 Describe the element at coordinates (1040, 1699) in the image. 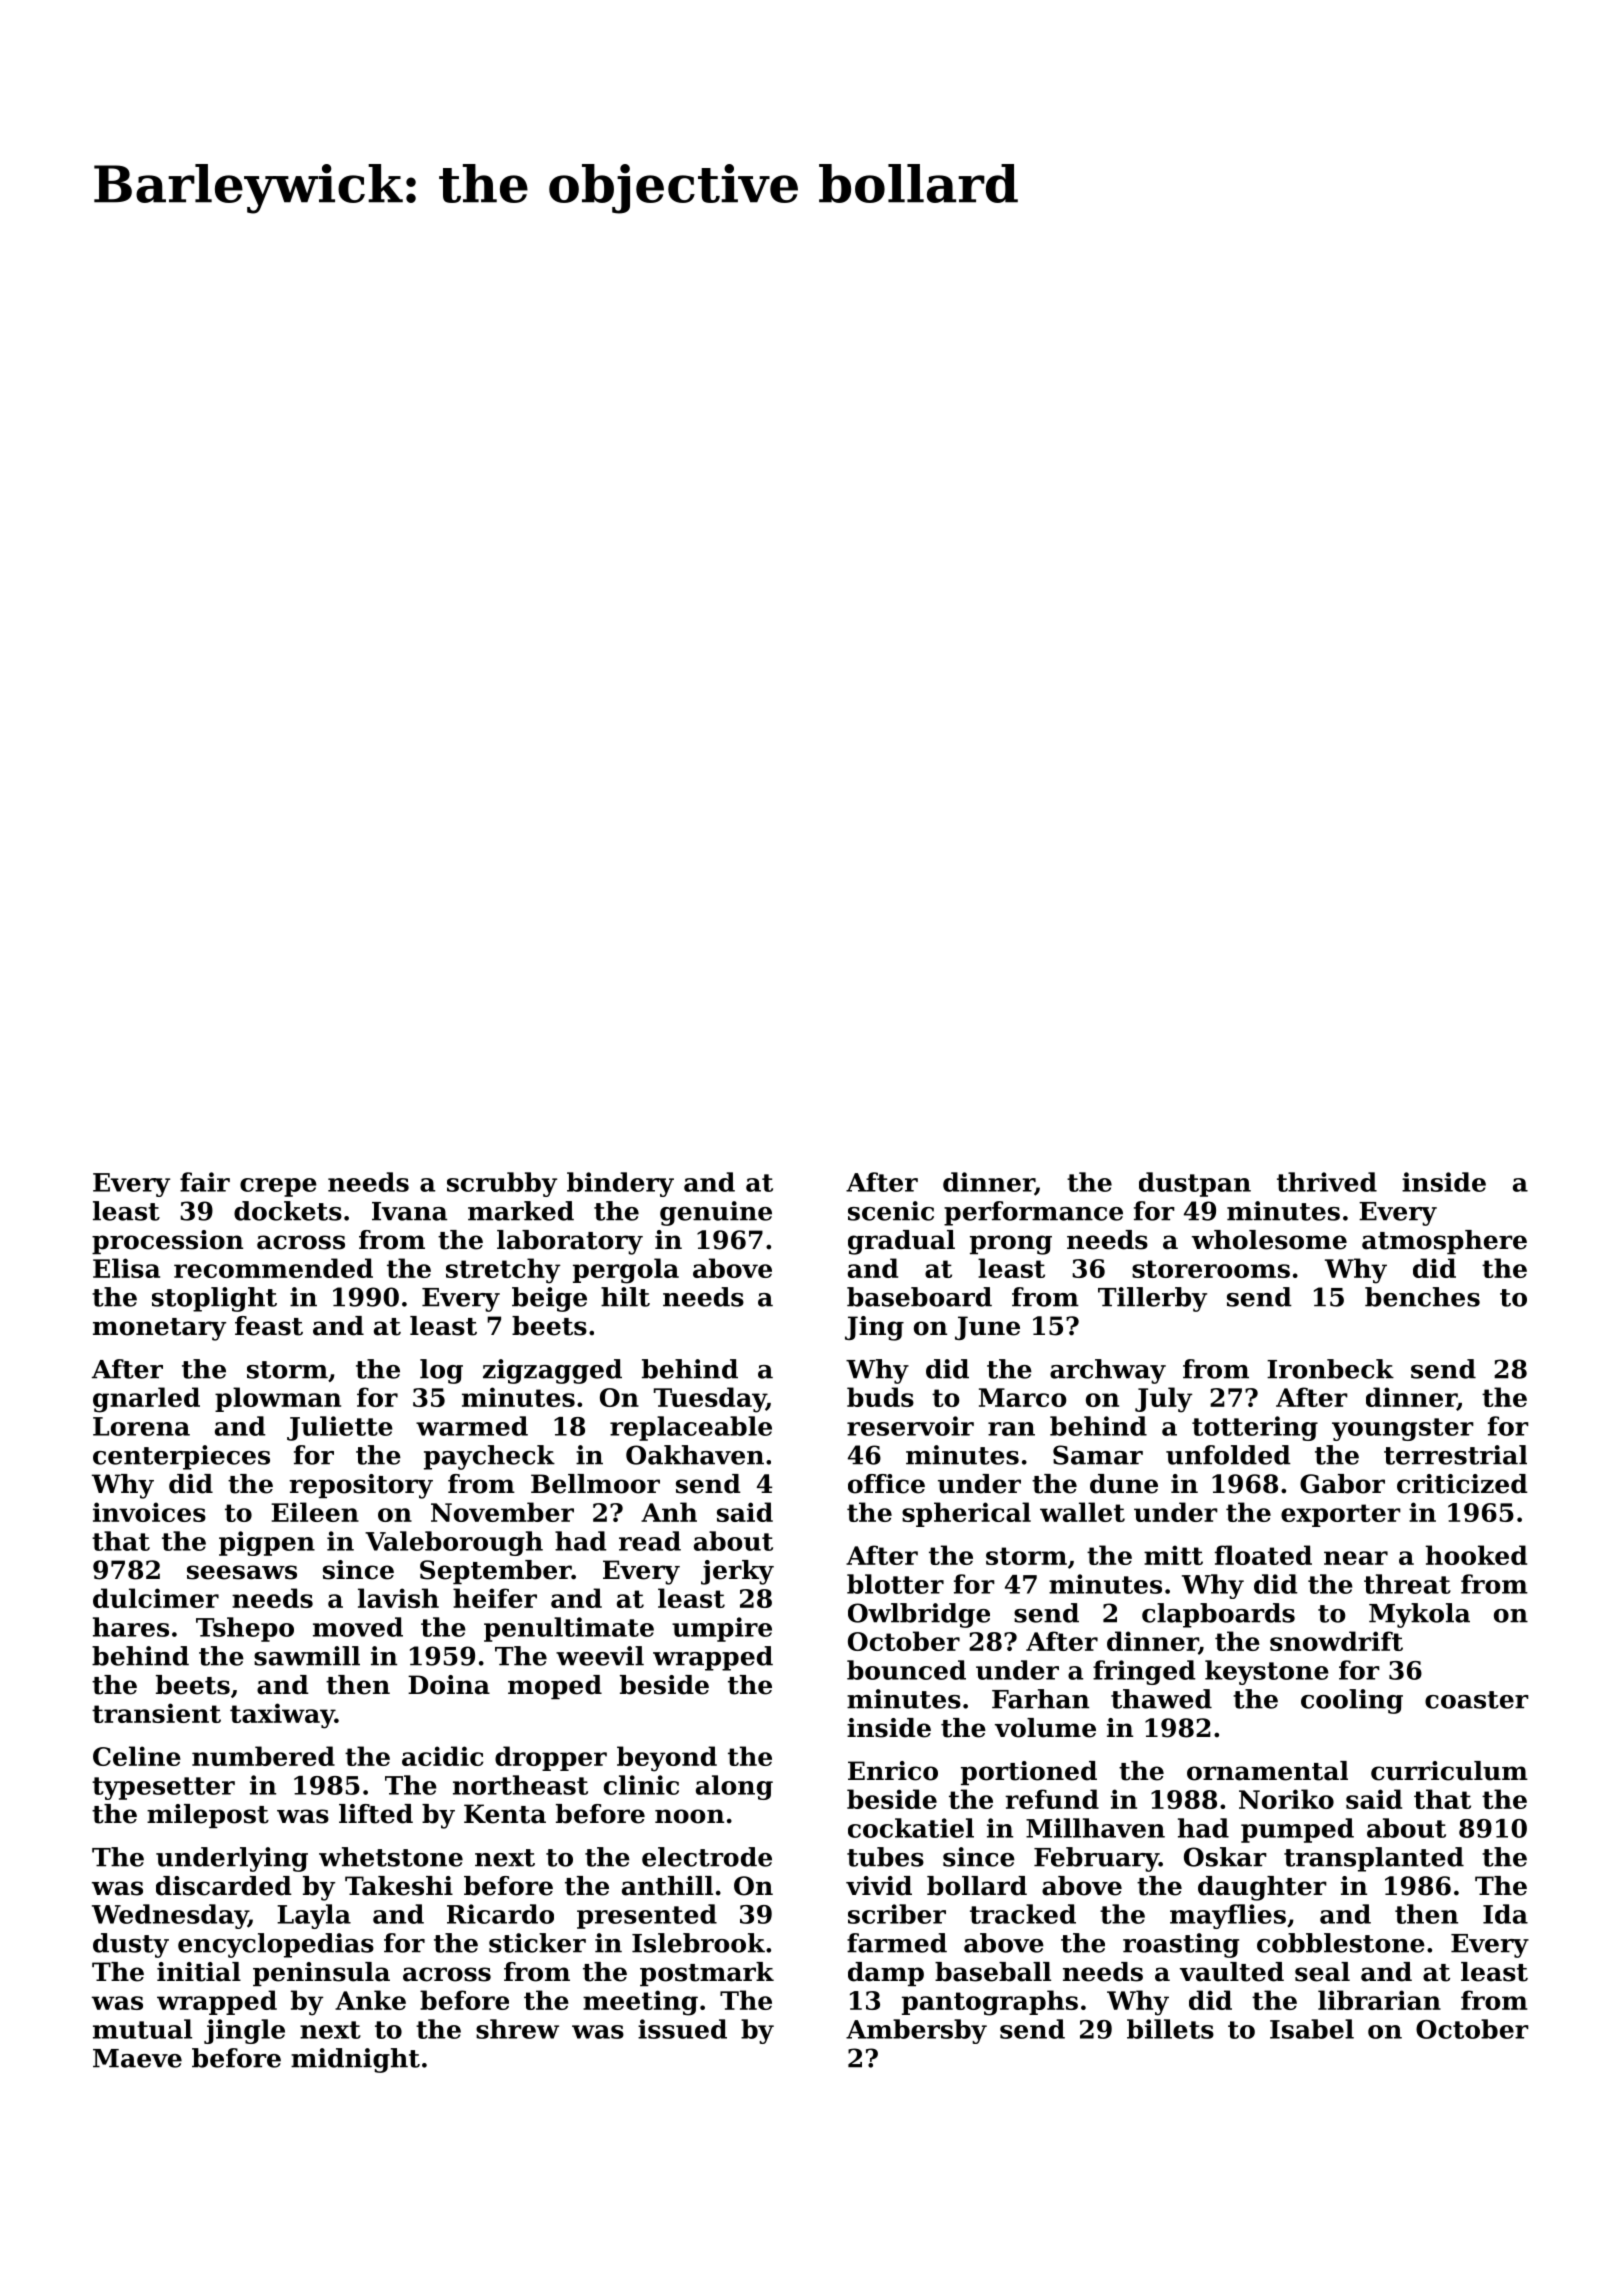

I see `Farhan` at that location.
